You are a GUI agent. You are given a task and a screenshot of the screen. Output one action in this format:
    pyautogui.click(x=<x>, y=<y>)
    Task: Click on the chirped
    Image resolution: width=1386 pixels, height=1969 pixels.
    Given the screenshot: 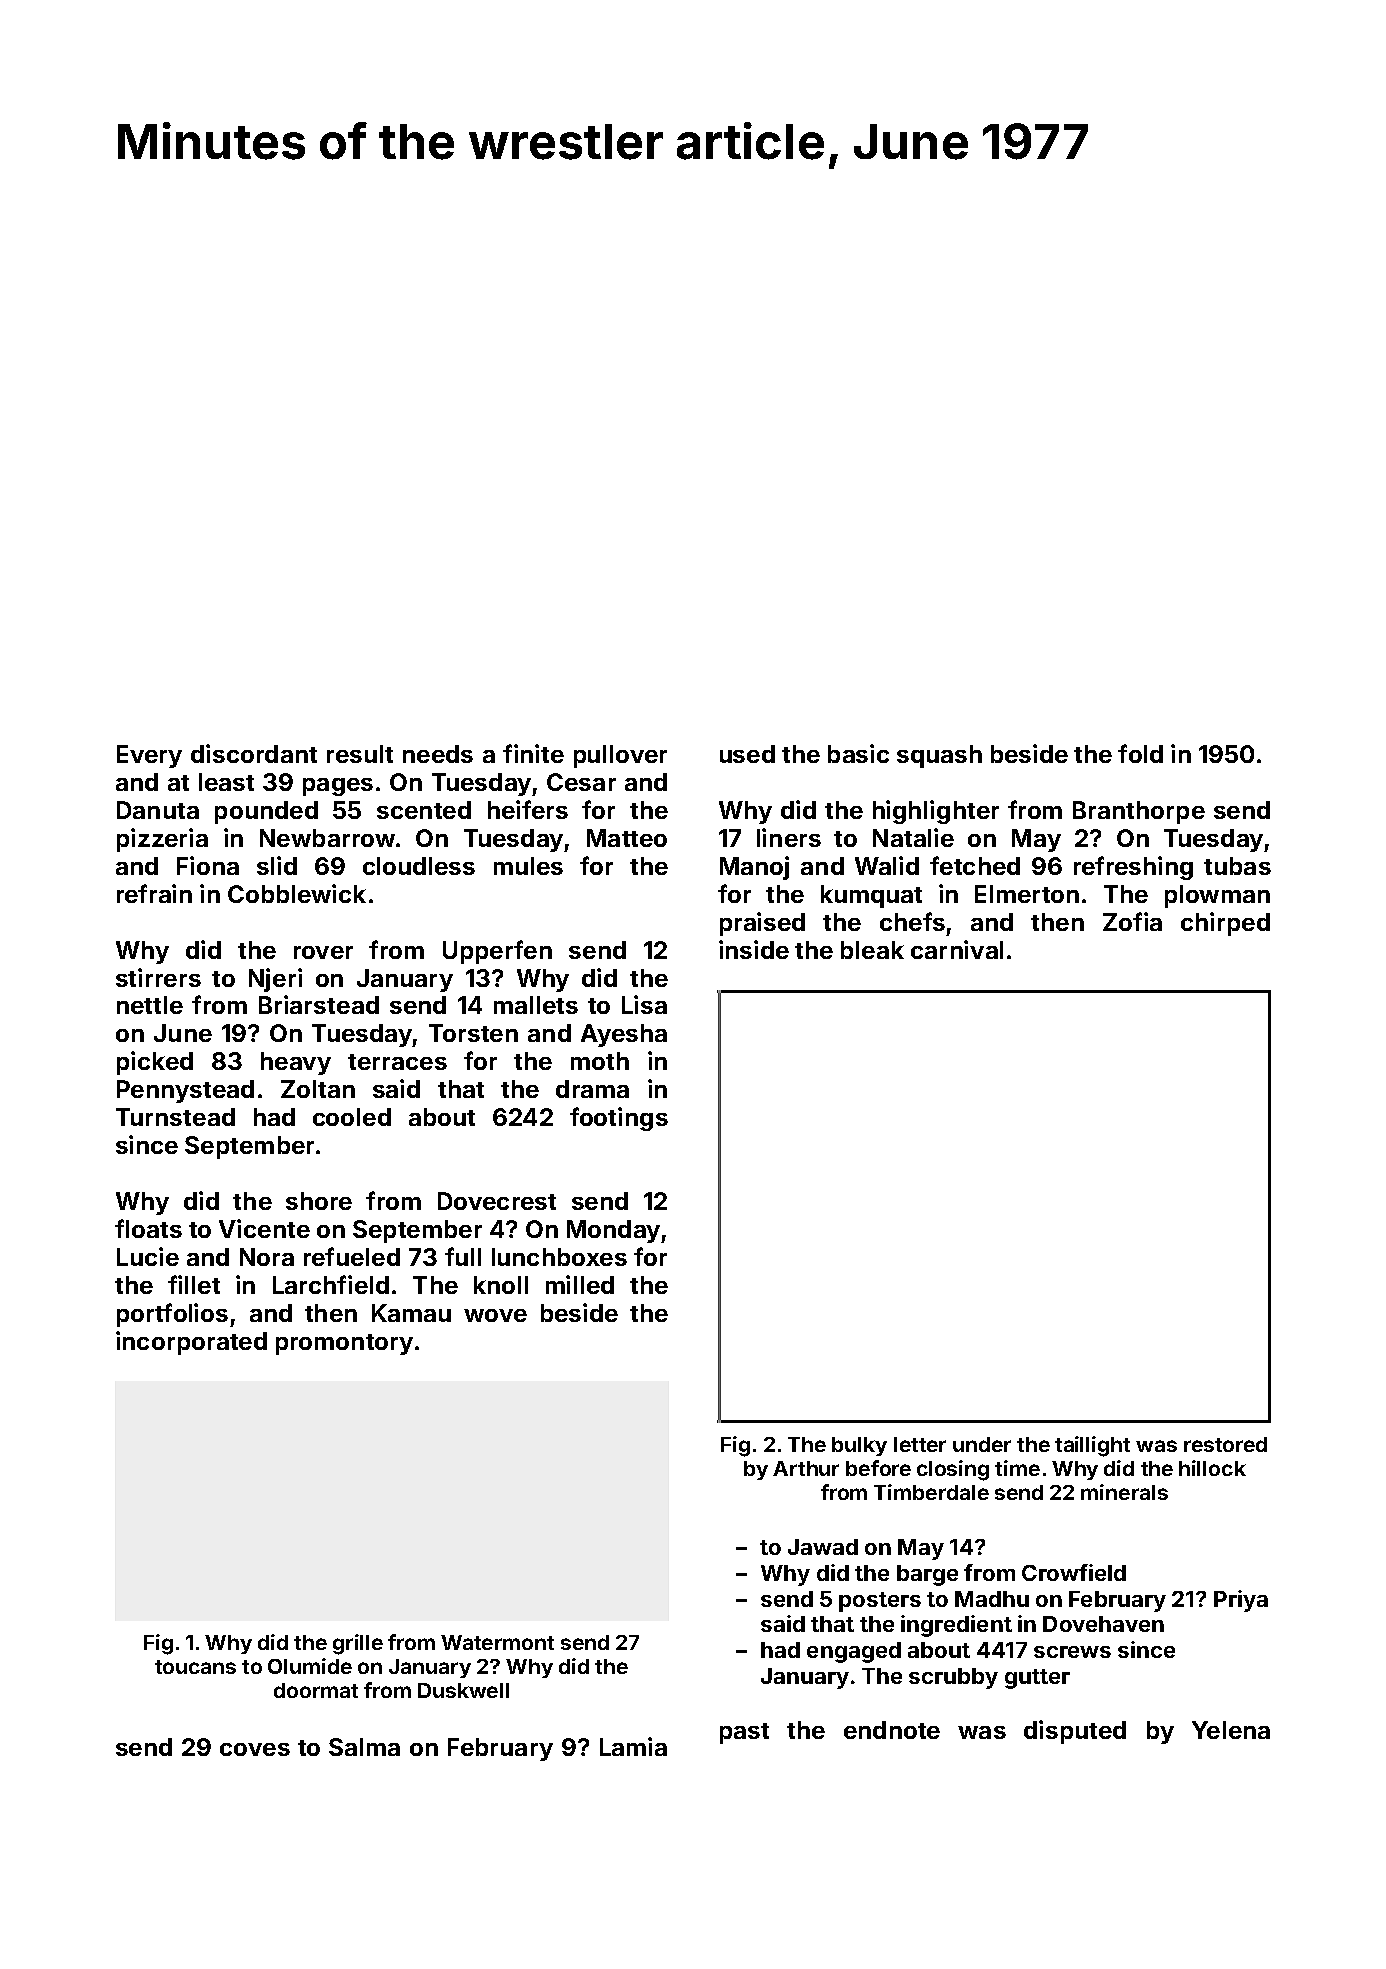 What is the action you would take?
    pyautogui.click(x=1225, y=924)
